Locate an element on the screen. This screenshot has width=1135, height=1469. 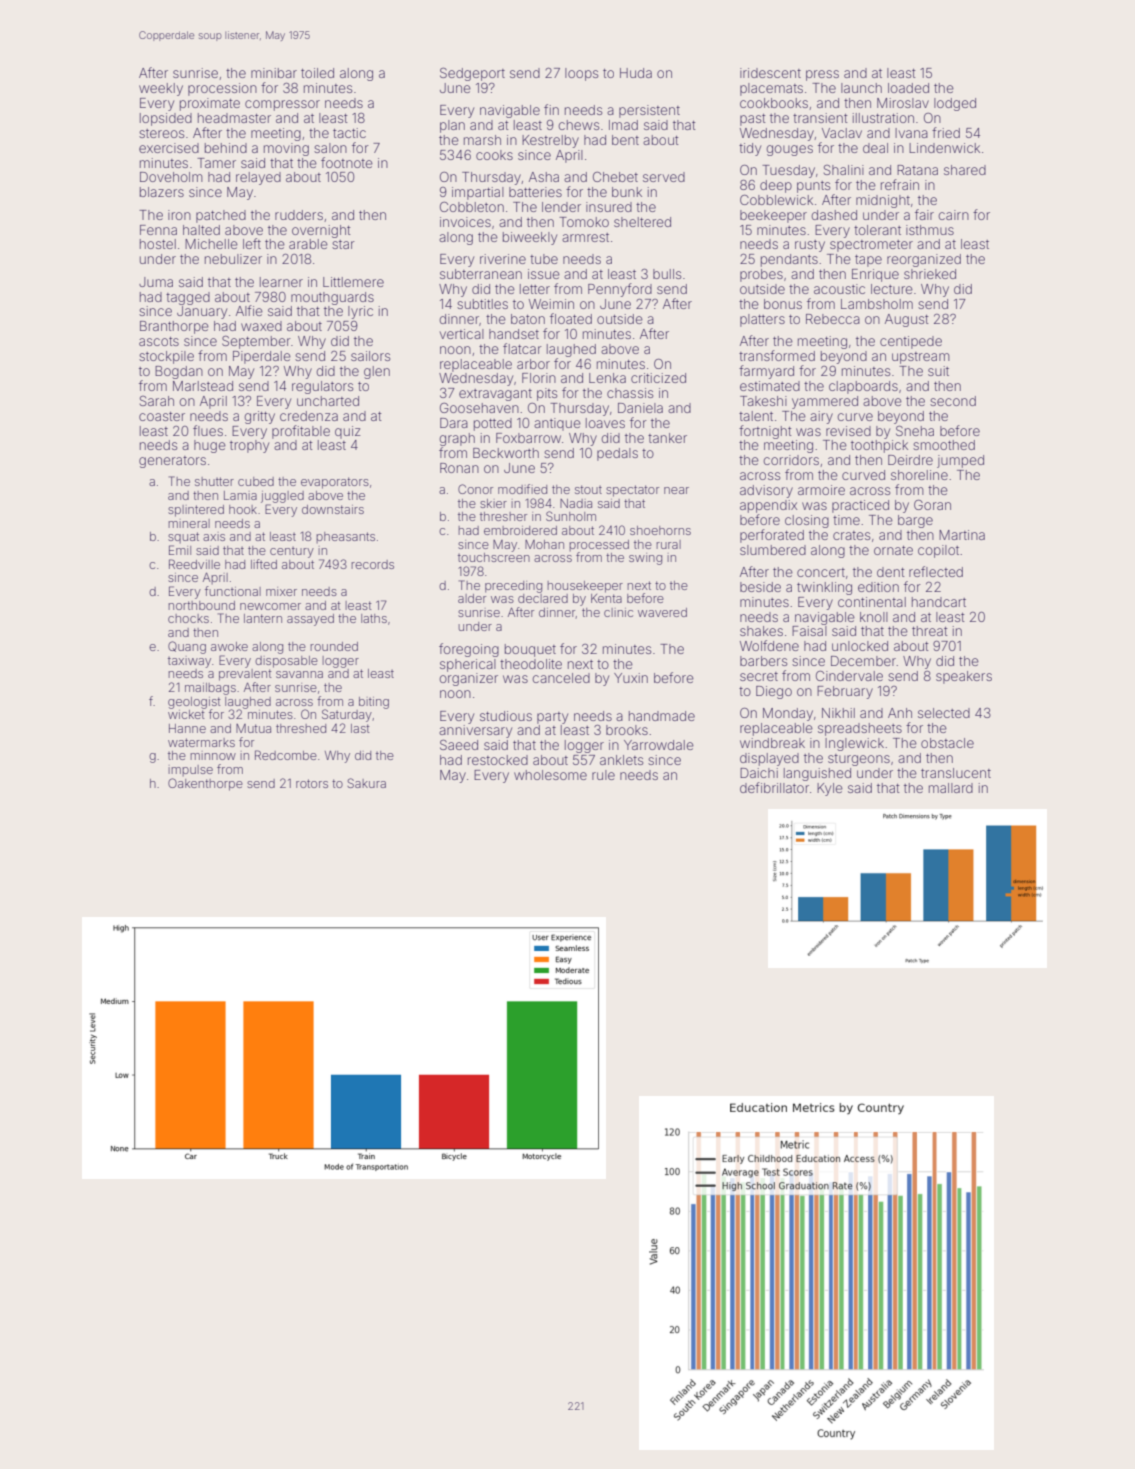
modified is located at coordinates (522, 489).
